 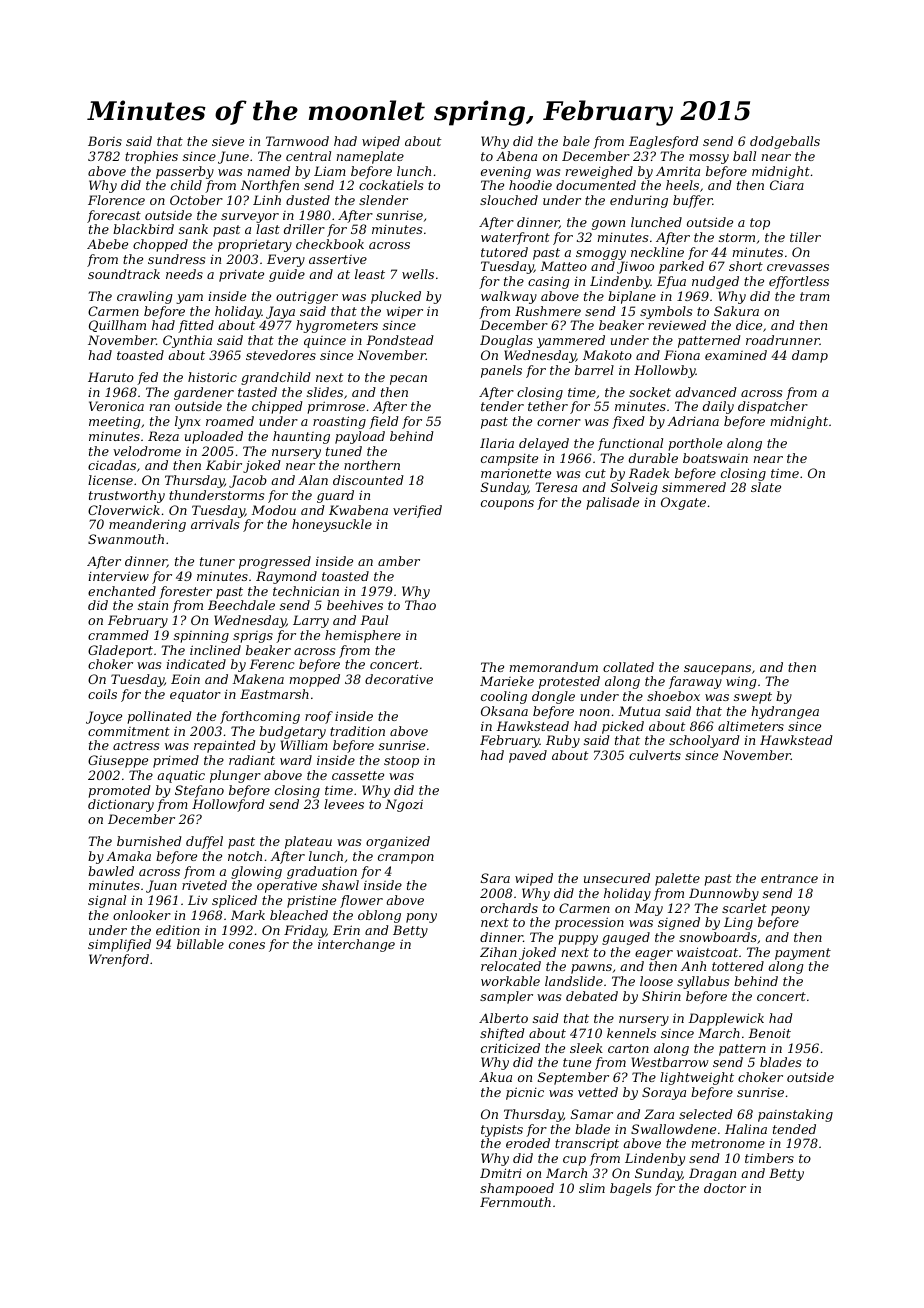 What do you see at coordinates (785, 712) in the screenshot?
I see `hydrangea` at bounding box center [785, 712].
